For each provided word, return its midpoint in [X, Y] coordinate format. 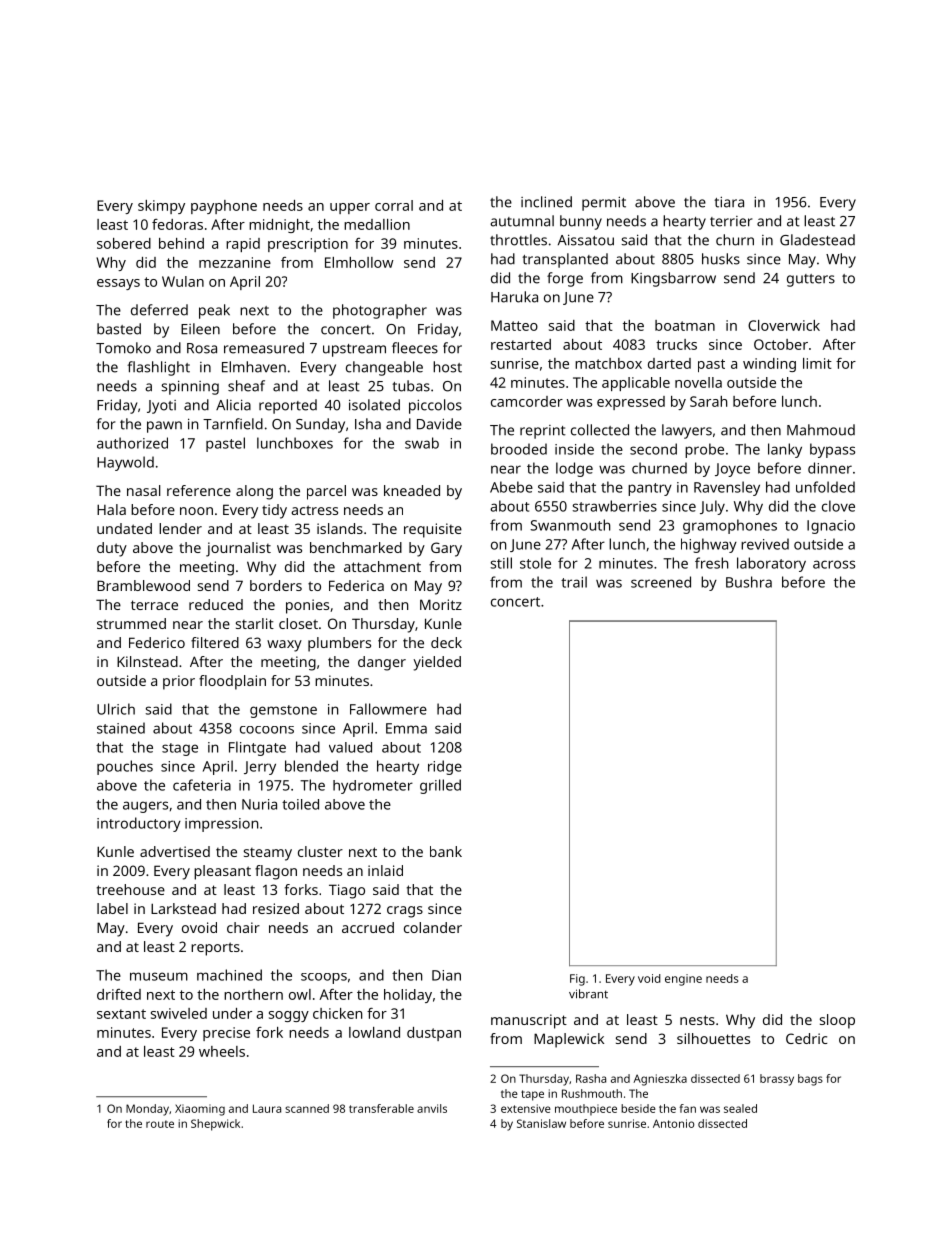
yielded [437, 663]
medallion [377, 224]
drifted [119, 994]
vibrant [588, 994]
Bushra [749, 582]
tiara [729, 202]
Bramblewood [143, 585]
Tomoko [123, 348]
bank [446, 851]
